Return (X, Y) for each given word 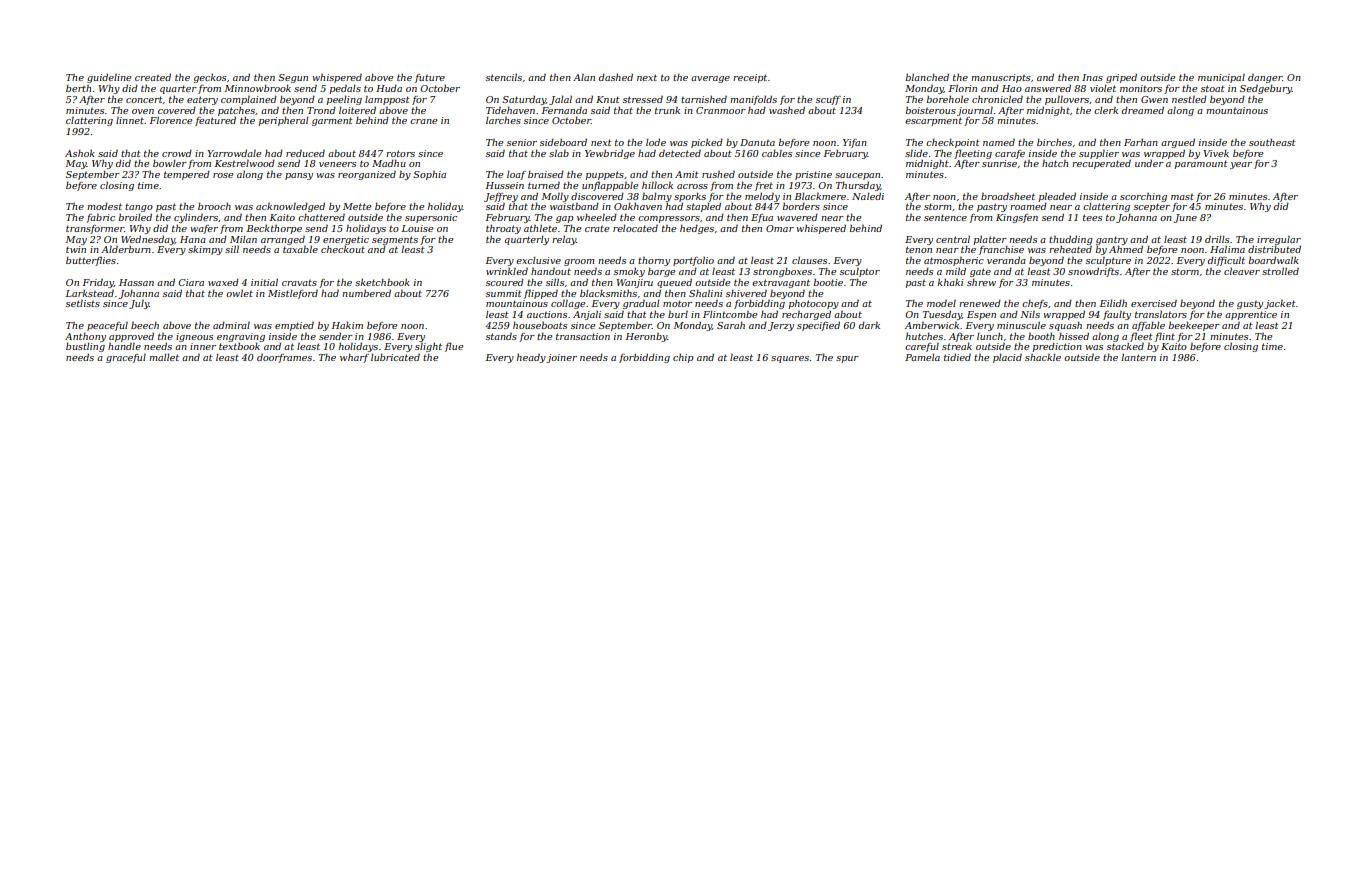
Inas (1092, 77)
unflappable (610, 186)
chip (683, 358)
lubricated (395, 357)
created (153, 77)
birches (1054, 142)
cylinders (196, 218)
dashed (616, 77)
